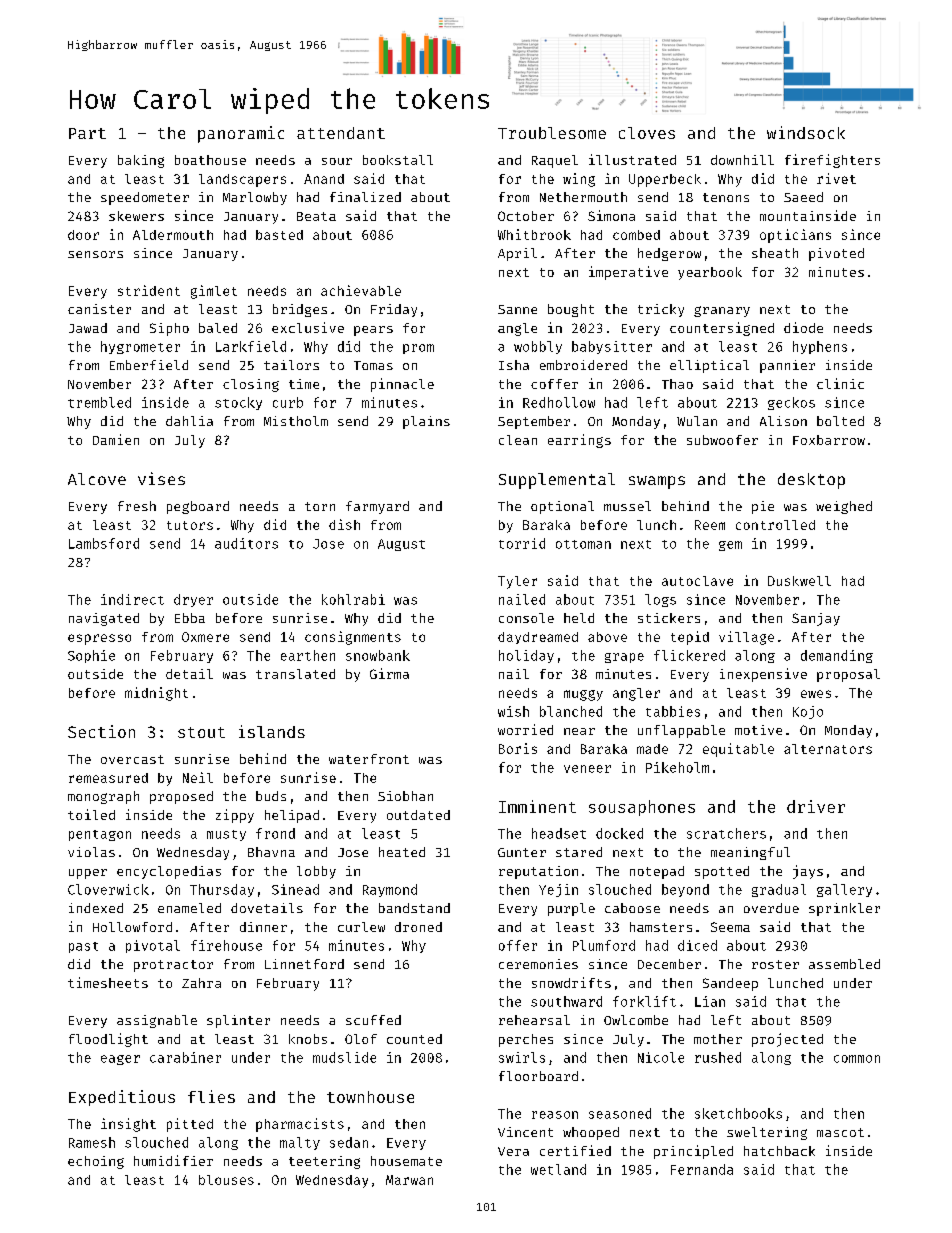 This screenshot has width=952, height=1233. I want to click on Seema, so click(730, 927).
